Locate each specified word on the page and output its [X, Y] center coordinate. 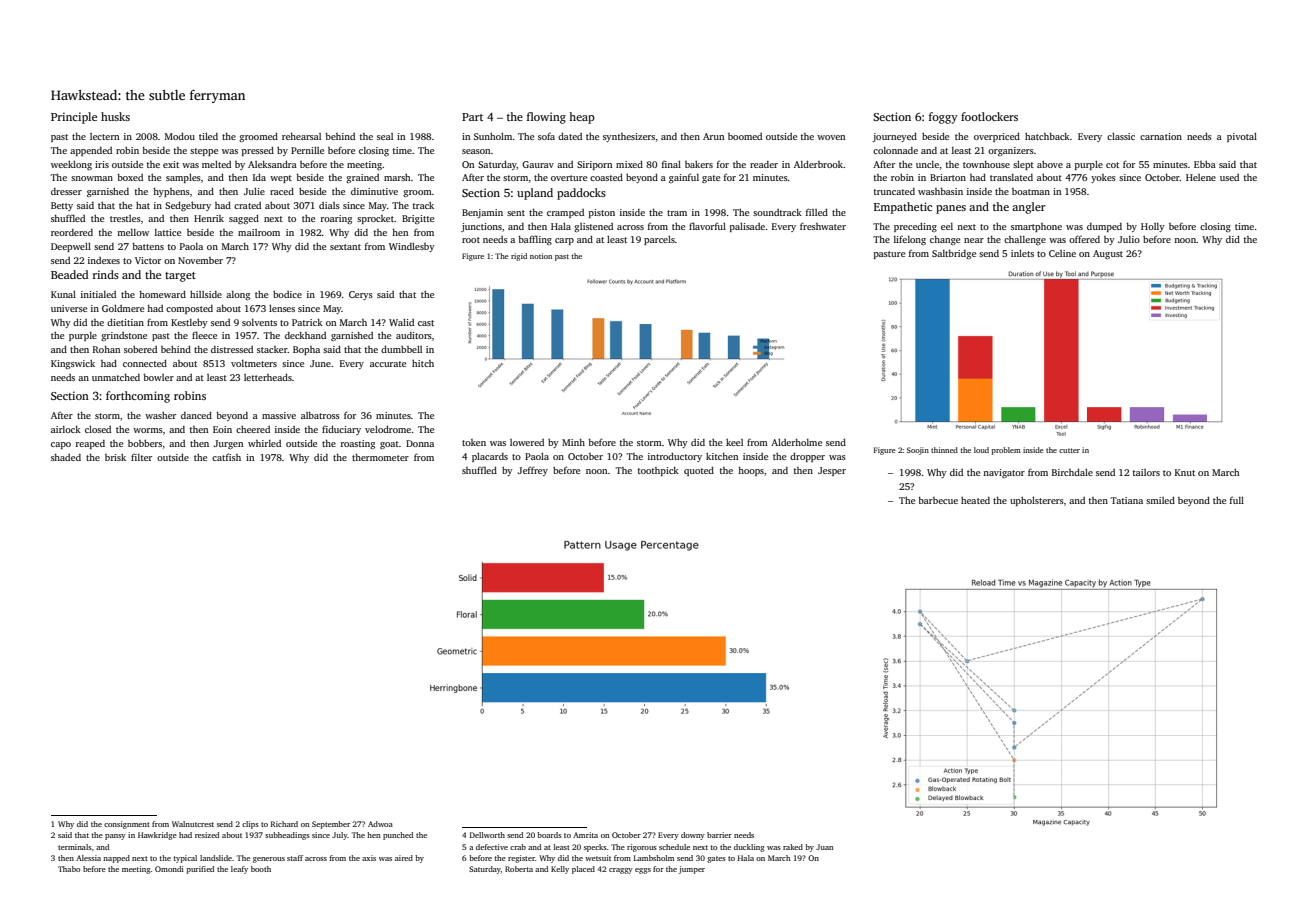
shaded [66, 457]
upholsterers [1037, 501]
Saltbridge [954, 254]
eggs [643, 871]
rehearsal [301, 136]
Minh [573, 442]
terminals [75, 847]
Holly [1153, 227]
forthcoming [138, 397]
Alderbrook [818, 164]
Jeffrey [533, 471]
